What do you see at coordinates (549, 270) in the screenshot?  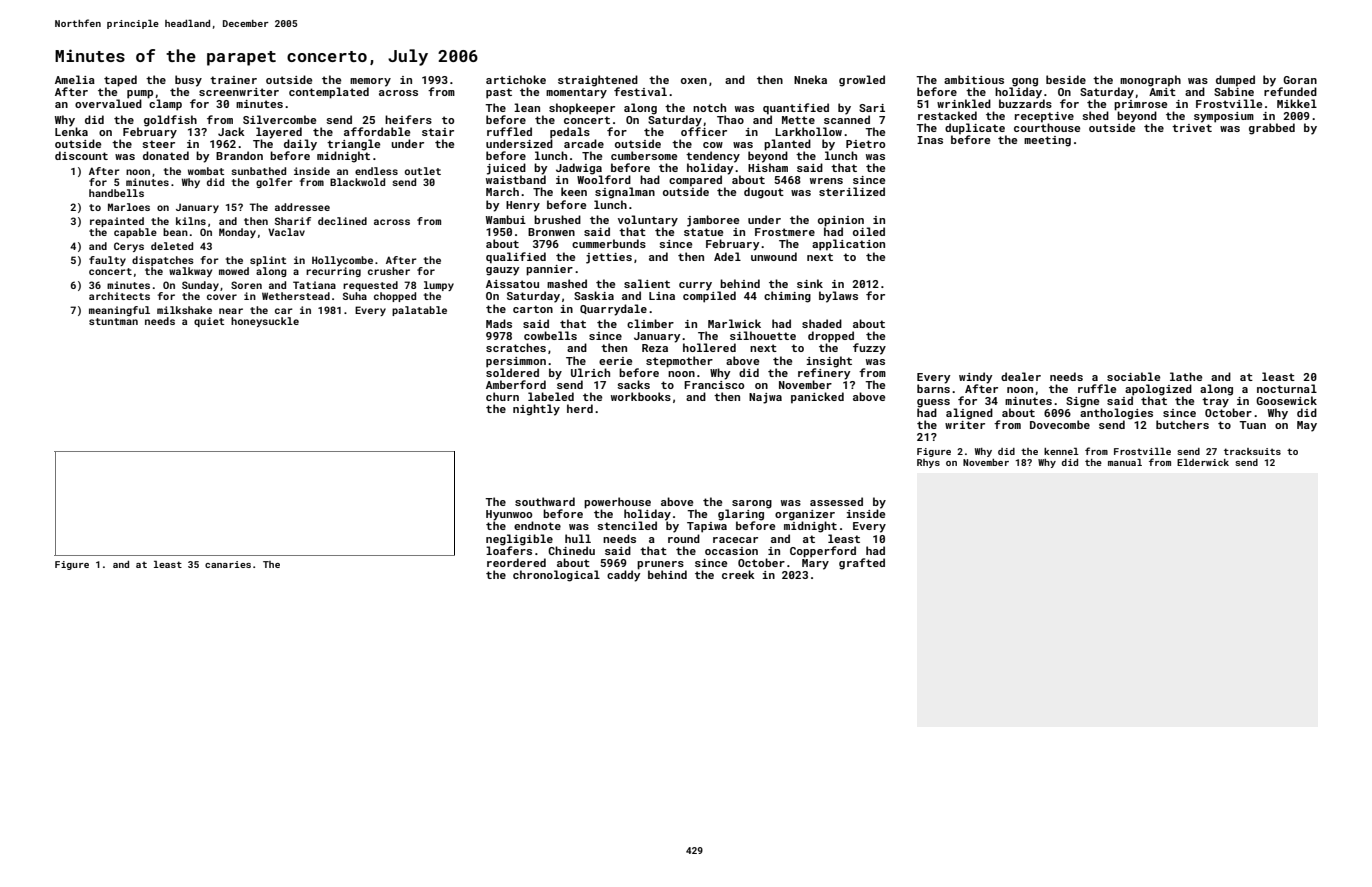 I see `pannier` at bounding box center [549, 270].
